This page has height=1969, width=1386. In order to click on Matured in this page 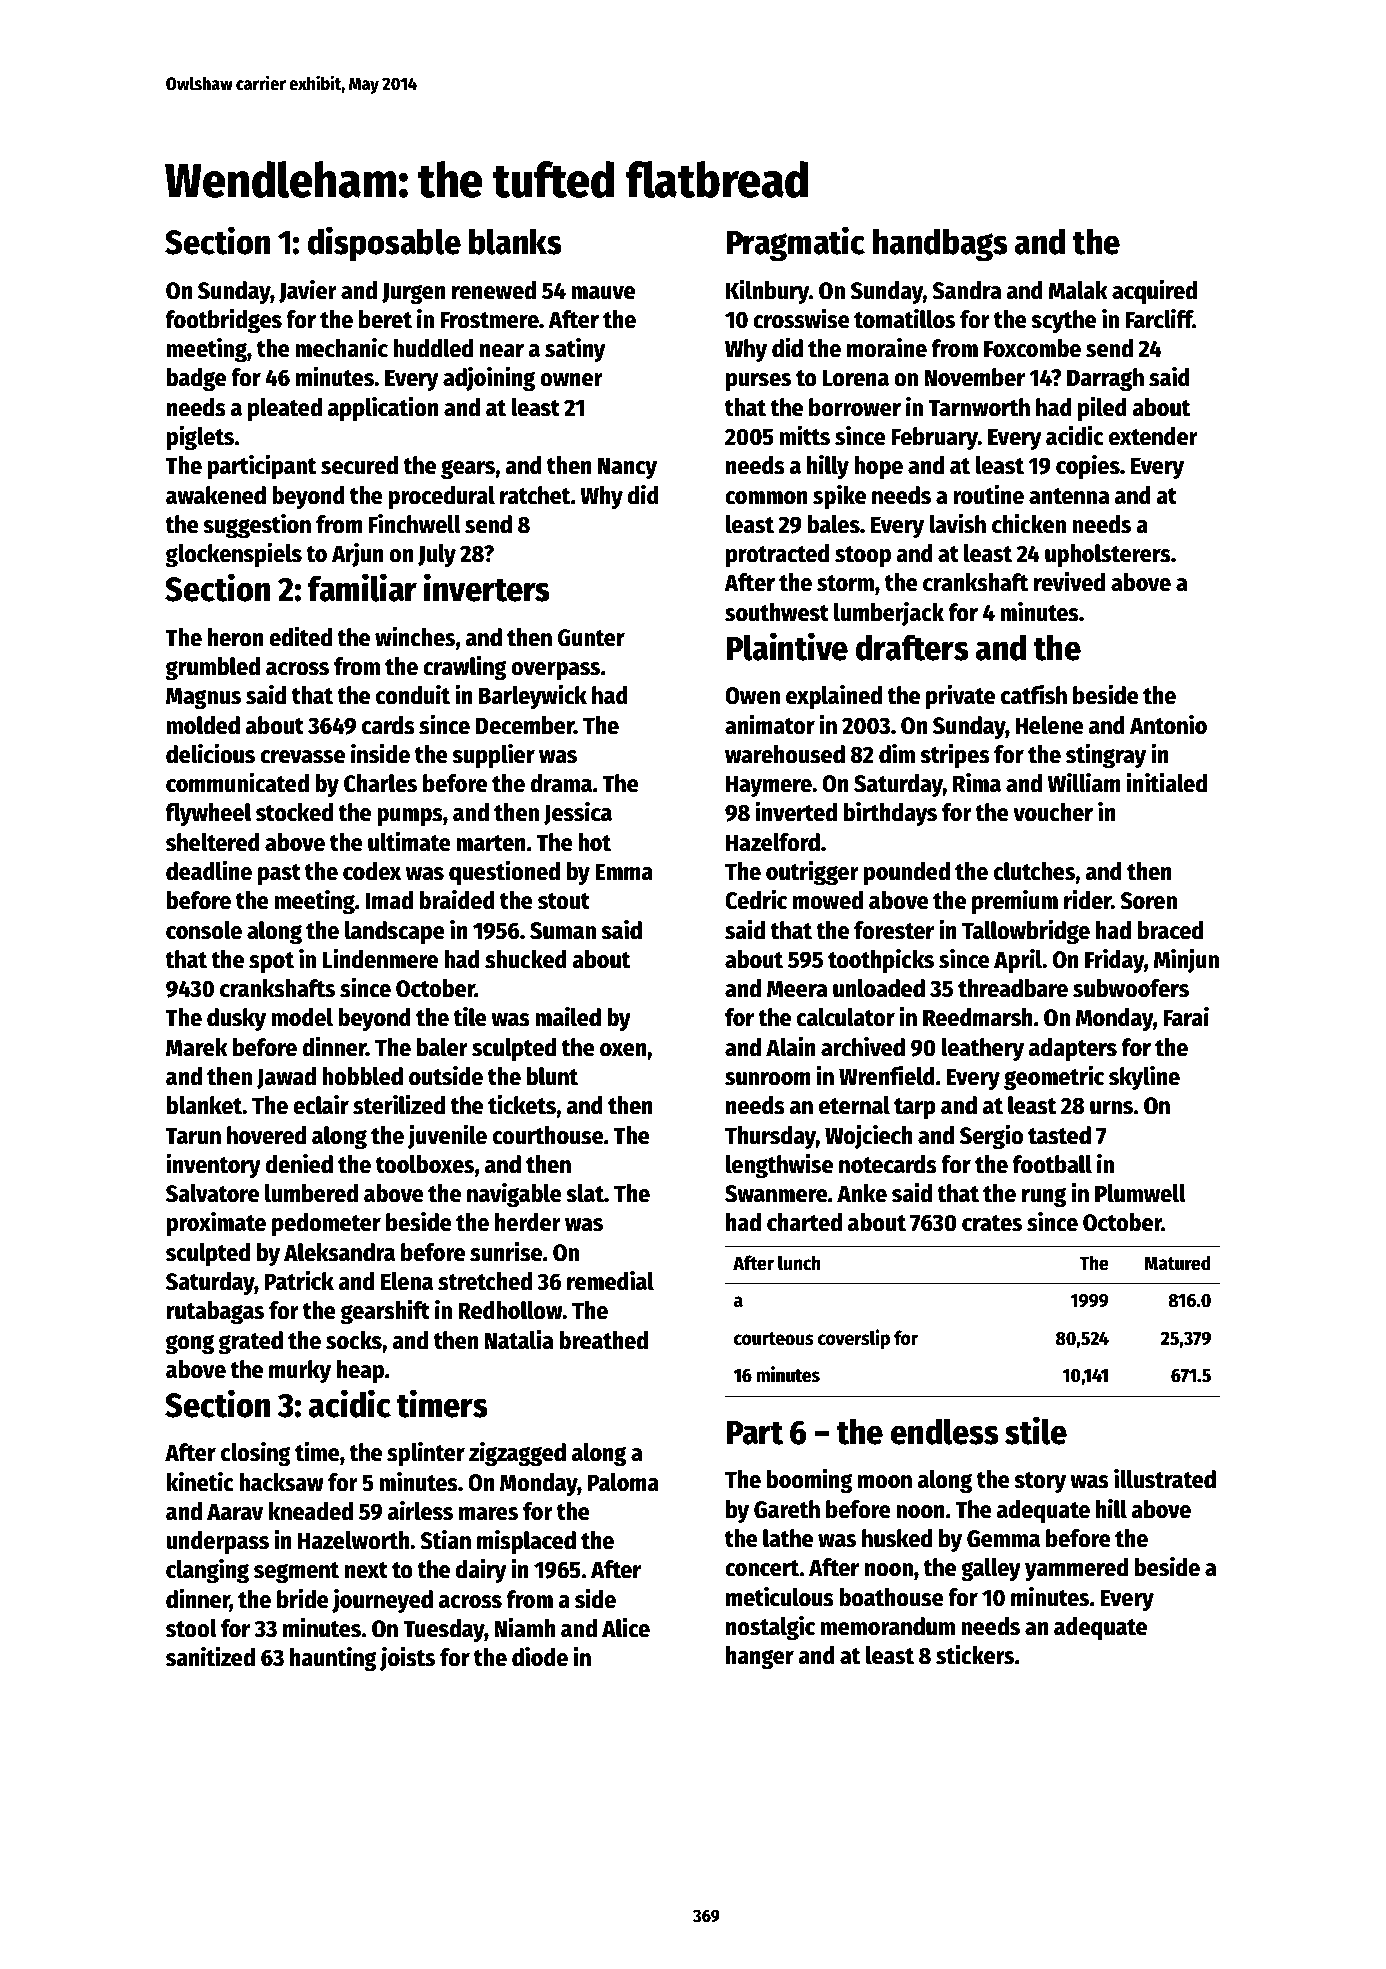, I will do `click(1177, 1263)`.
